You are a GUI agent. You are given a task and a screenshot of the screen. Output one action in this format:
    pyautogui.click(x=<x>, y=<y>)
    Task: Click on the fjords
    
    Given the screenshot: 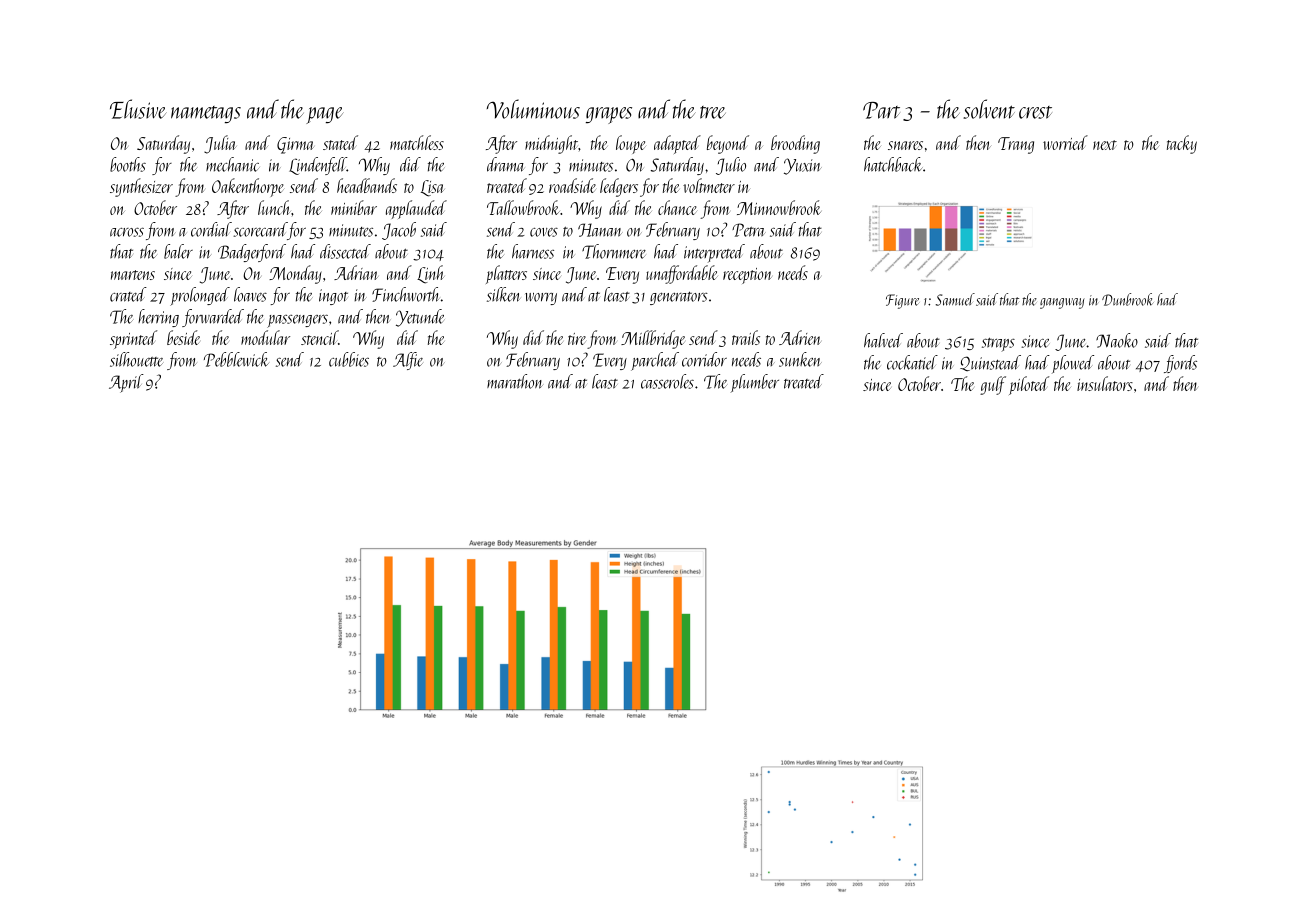 What is the action you would take?
    pyautogui.click(x=1180, y=364)
